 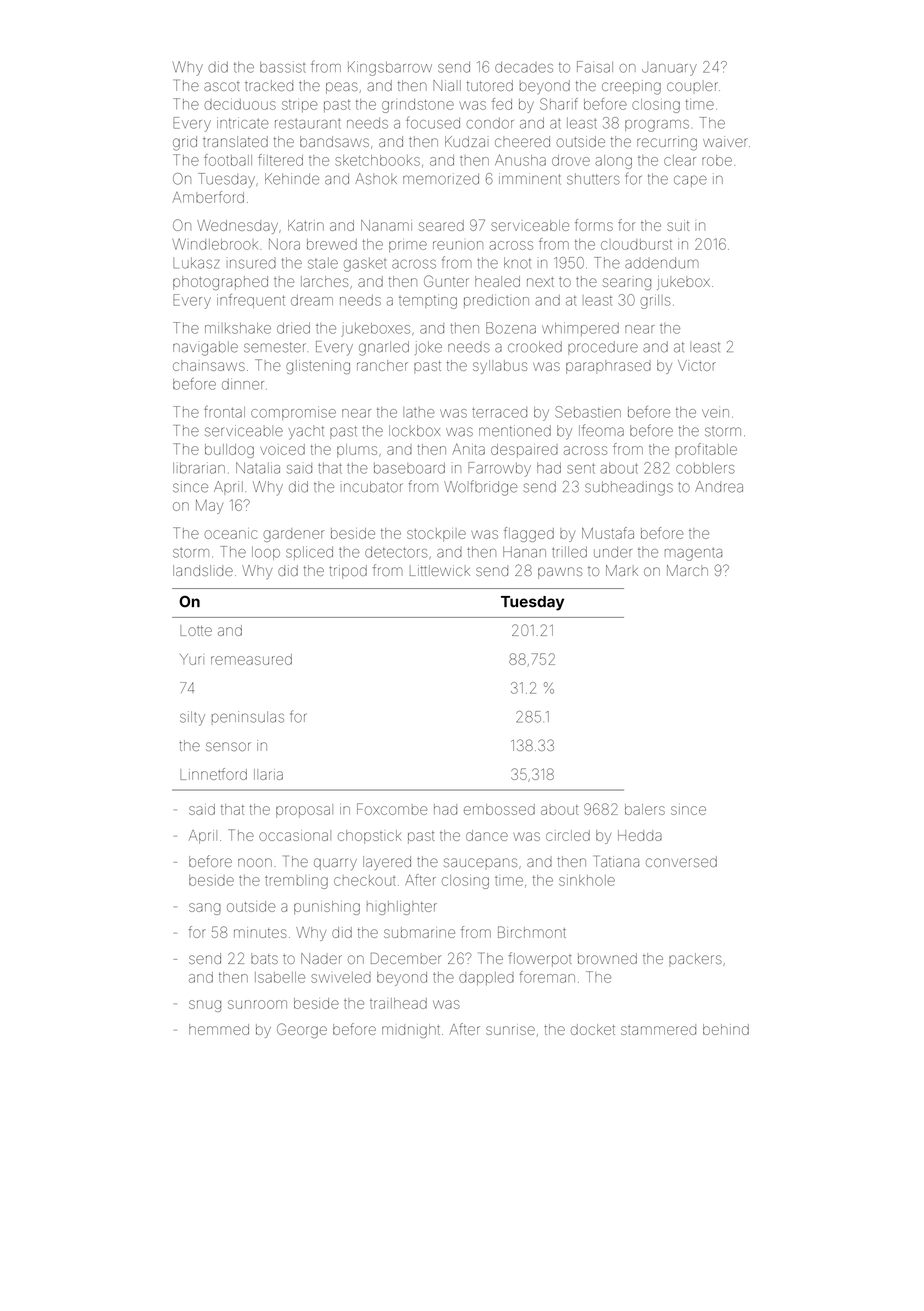 What do you see at coordinates (669, 69) in the screenshot?
I see `January` at bounding box center [669, 69].
